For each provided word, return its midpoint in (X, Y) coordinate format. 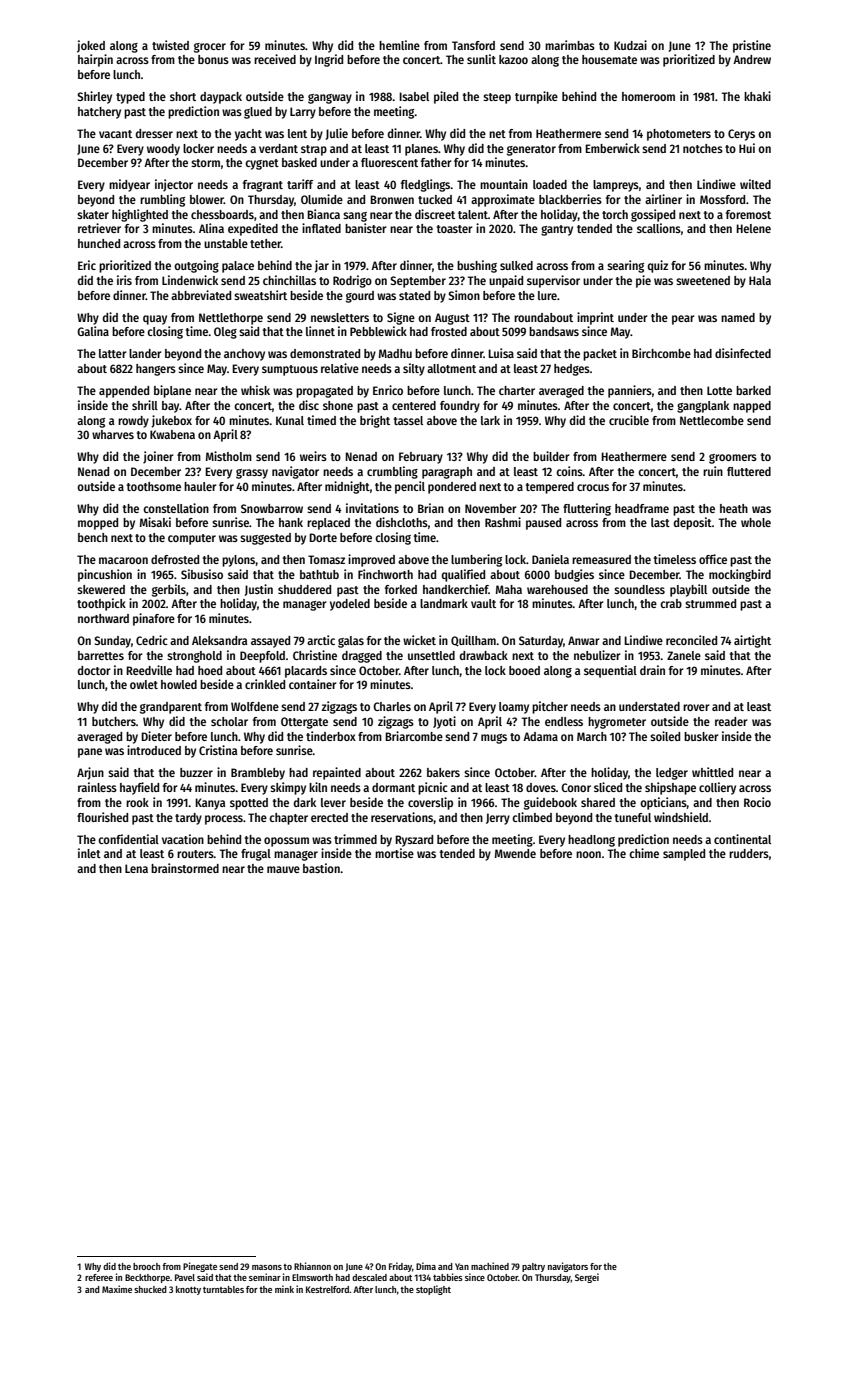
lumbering (476, 560)
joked (91, 46)
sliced (608, 787)
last (660, 522)
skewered (101, 589)
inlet (89, 853)
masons (267, 1267)
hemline (399, 45)
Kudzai (630, 45)
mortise (394, 853)
